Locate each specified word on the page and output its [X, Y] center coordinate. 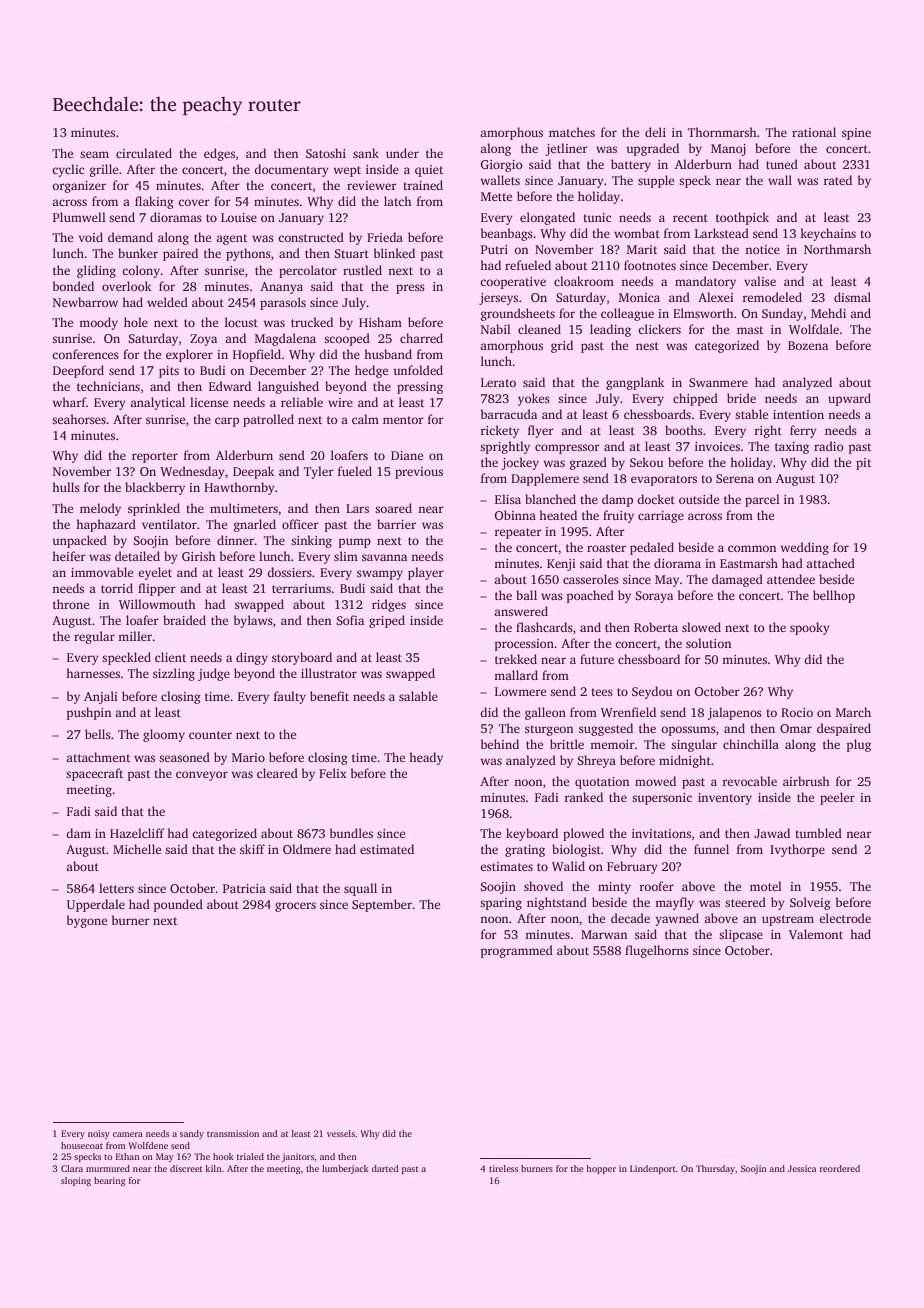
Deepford [78, 371]
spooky [810, 628]
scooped [347, 339]
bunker [138, 253]
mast [750, 330]
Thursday [715, 1169]
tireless [503, 1168]
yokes [534, 399]
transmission [233, 1133]
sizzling [174, 674]
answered [521, 611]
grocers [295, 907]
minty [614, 888]
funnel [711, 849]
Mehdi [828, 313]
